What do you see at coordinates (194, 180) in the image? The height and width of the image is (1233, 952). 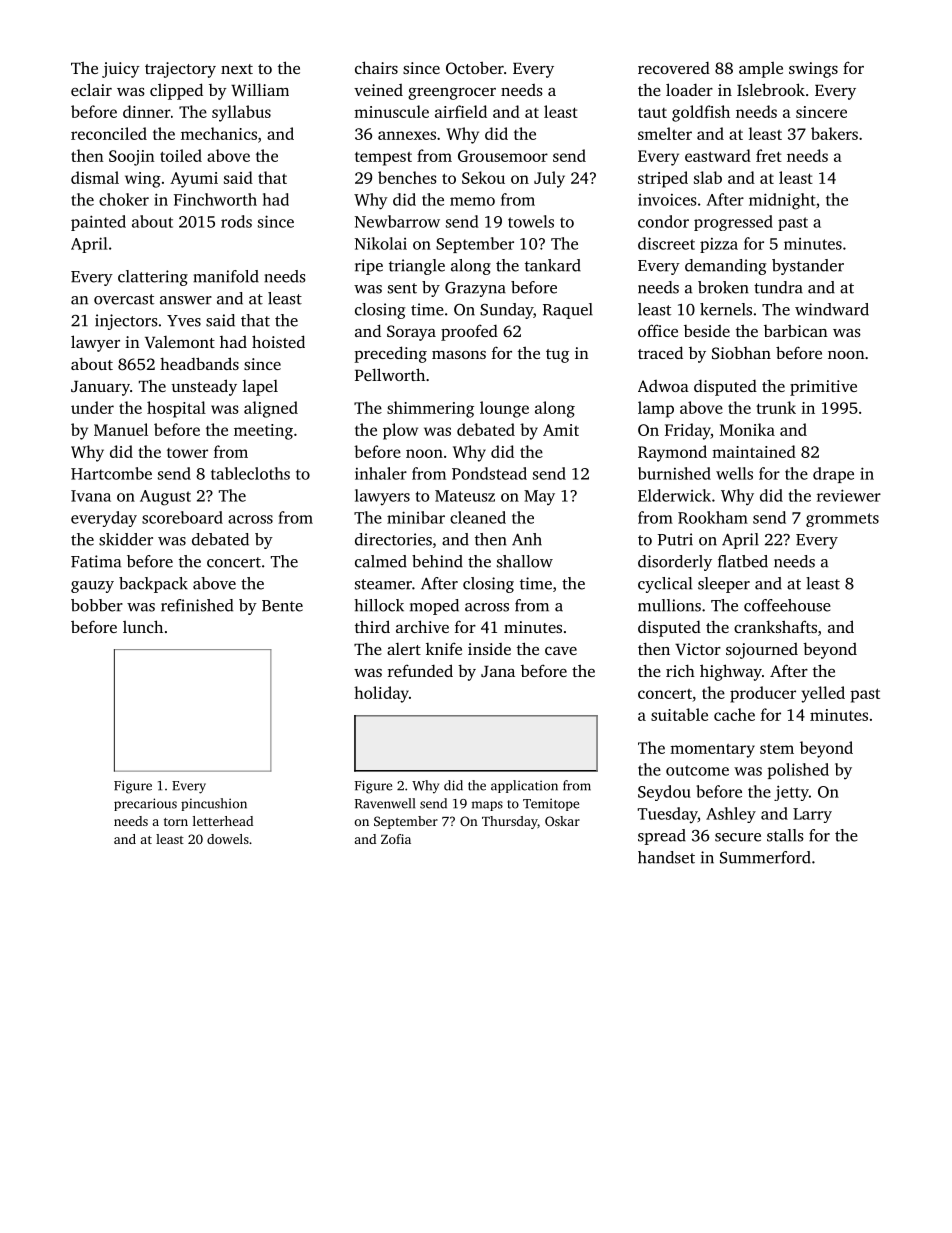 I see `Ayumi` at bounding box center [194, 180].
